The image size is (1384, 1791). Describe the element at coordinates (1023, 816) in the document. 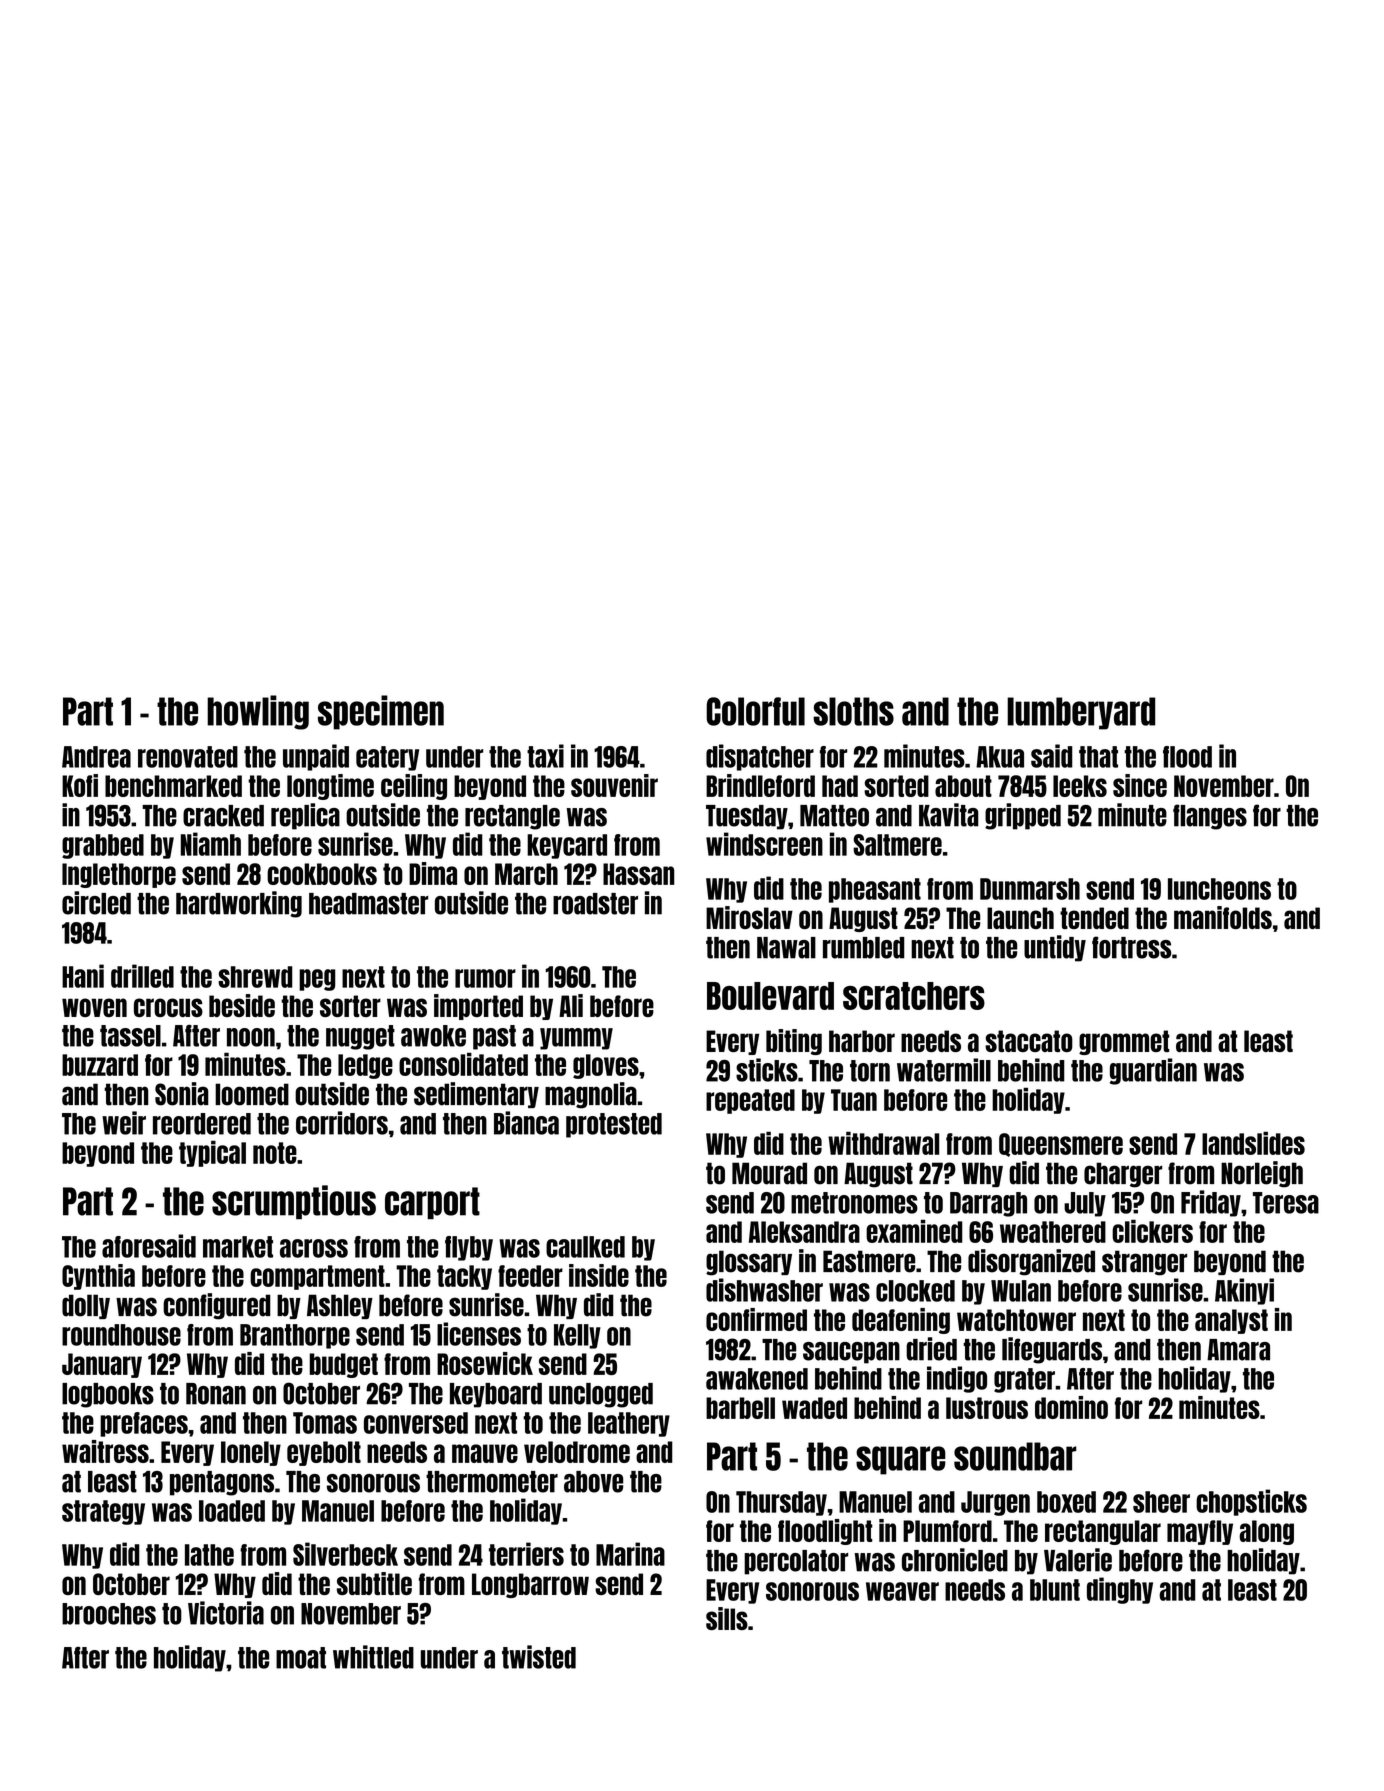

I see `gripped` at that location.
